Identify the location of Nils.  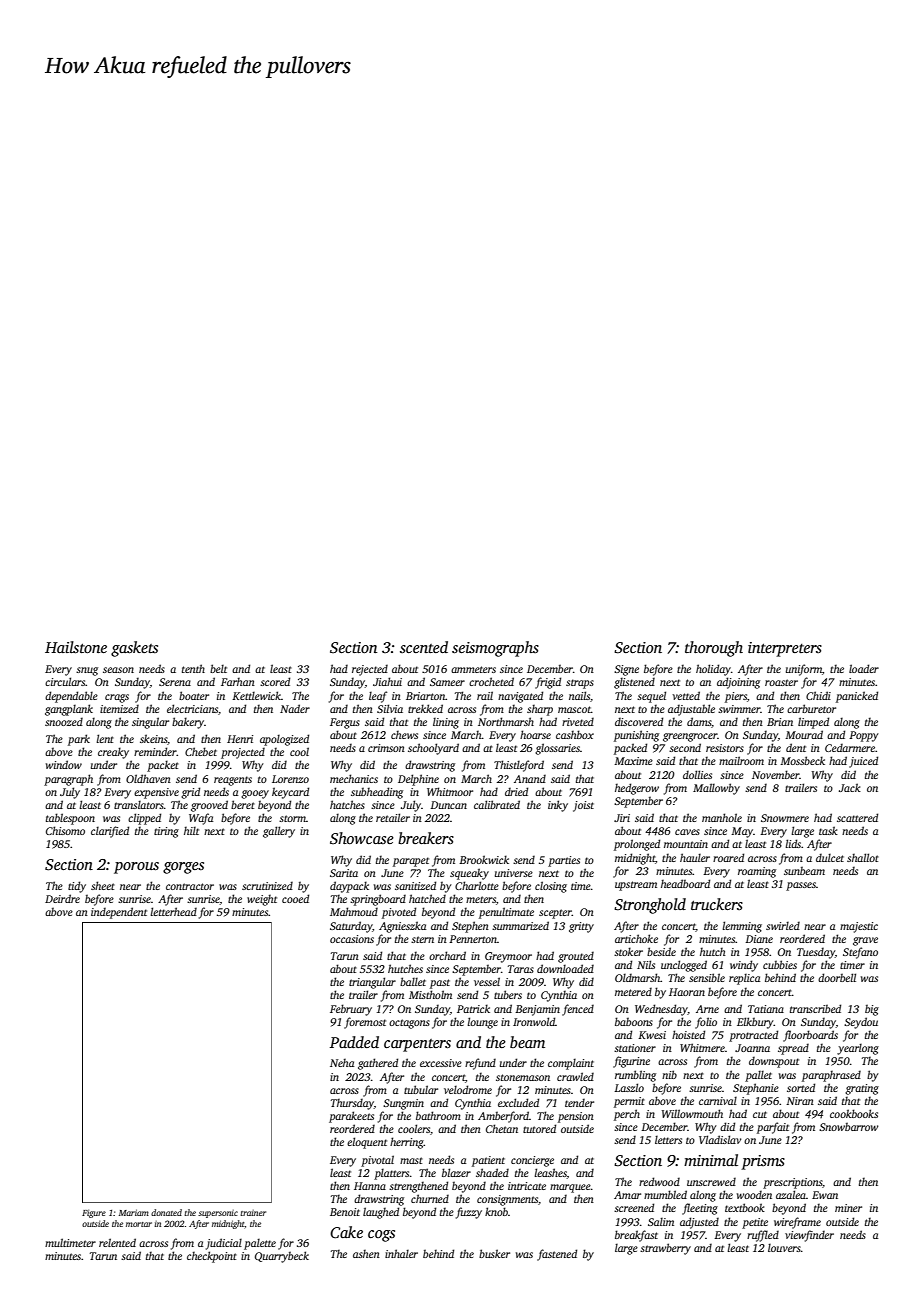
(646, 964).
